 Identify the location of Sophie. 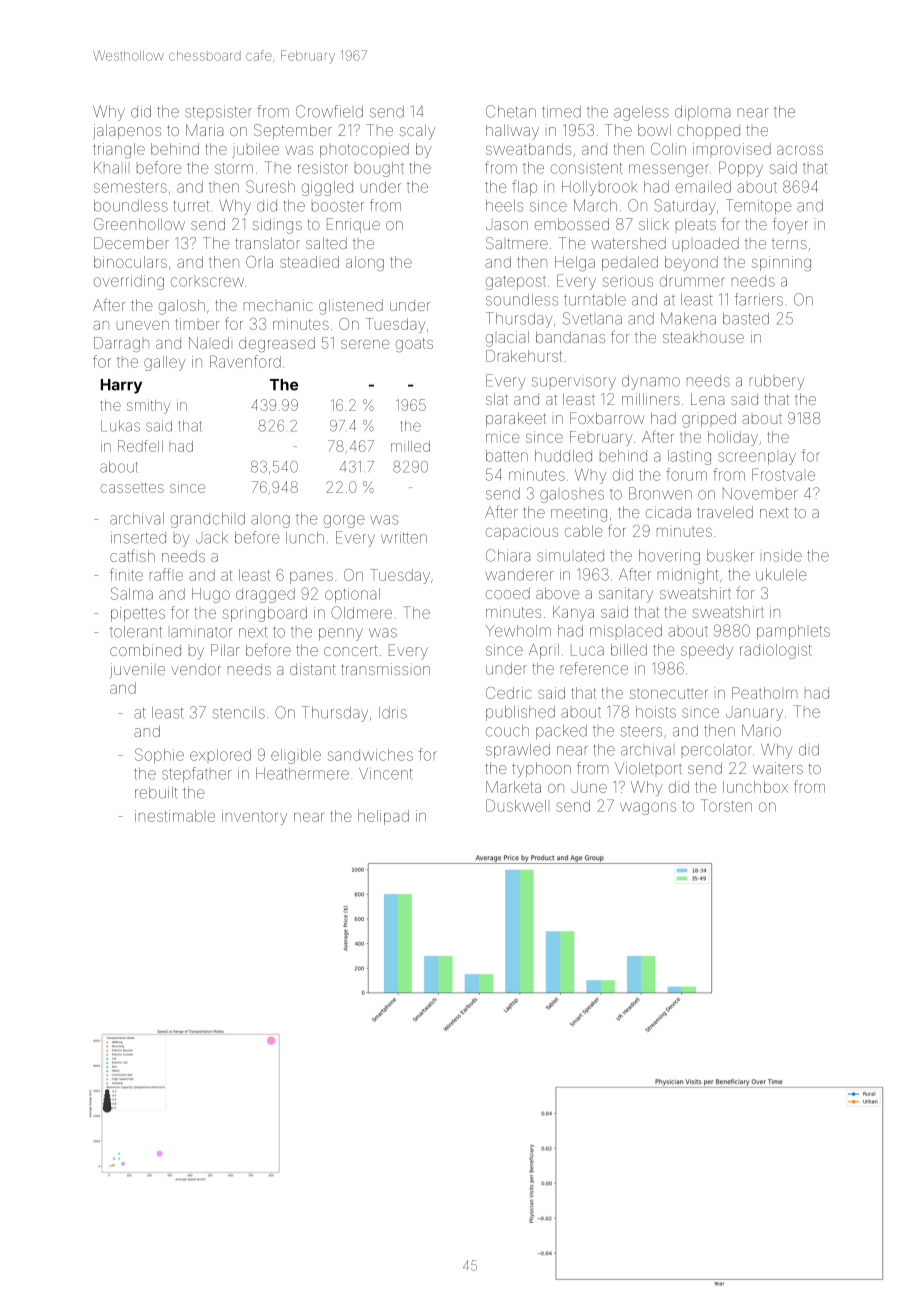
(159, 756).
